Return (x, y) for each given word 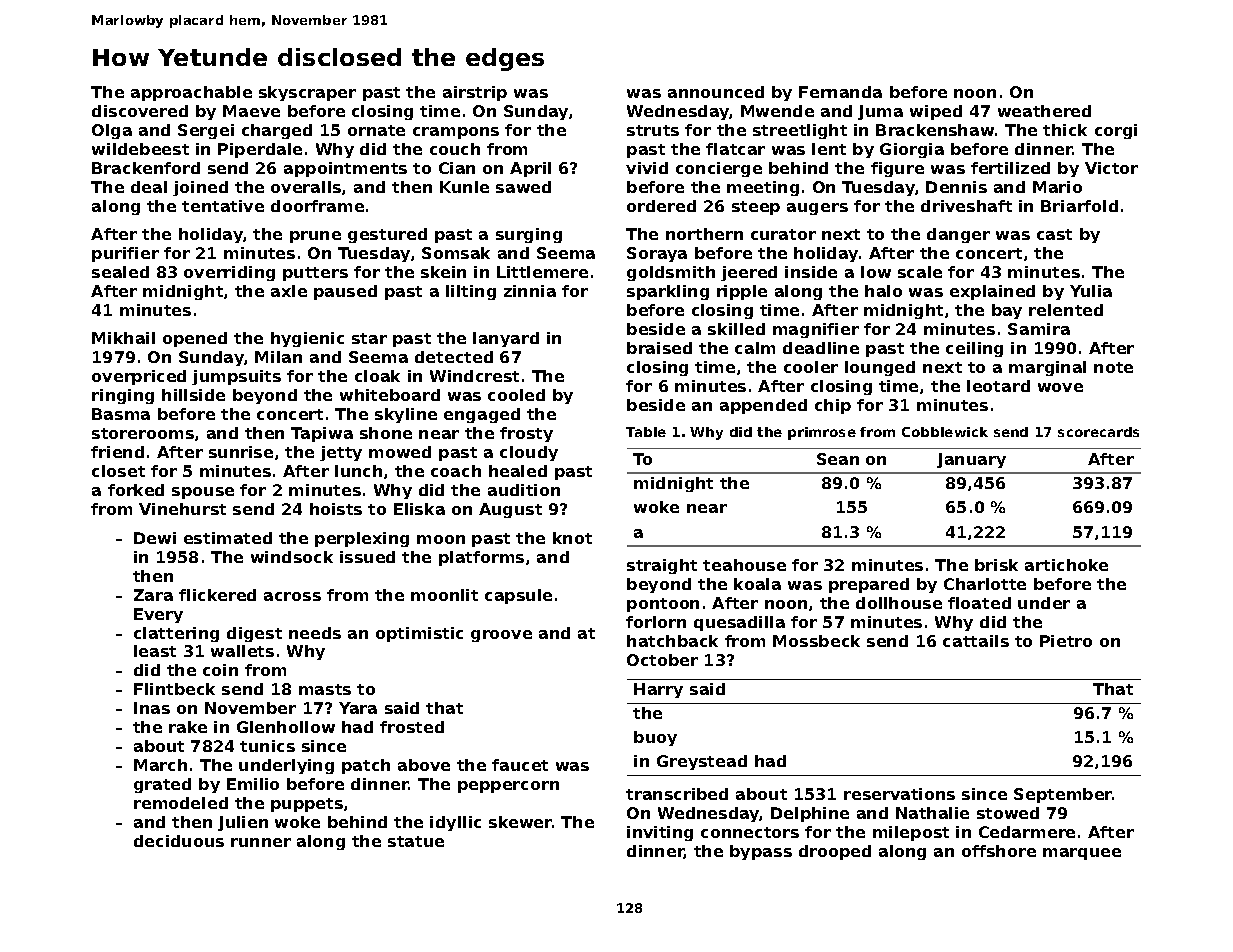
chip (833, 406)
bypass (761, 852)
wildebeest (140, 149)
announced (716, 92)
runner (261, 842)
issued (367, 557)
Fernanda (840, 92)
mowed (400, 452)
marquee (1082, 854)
